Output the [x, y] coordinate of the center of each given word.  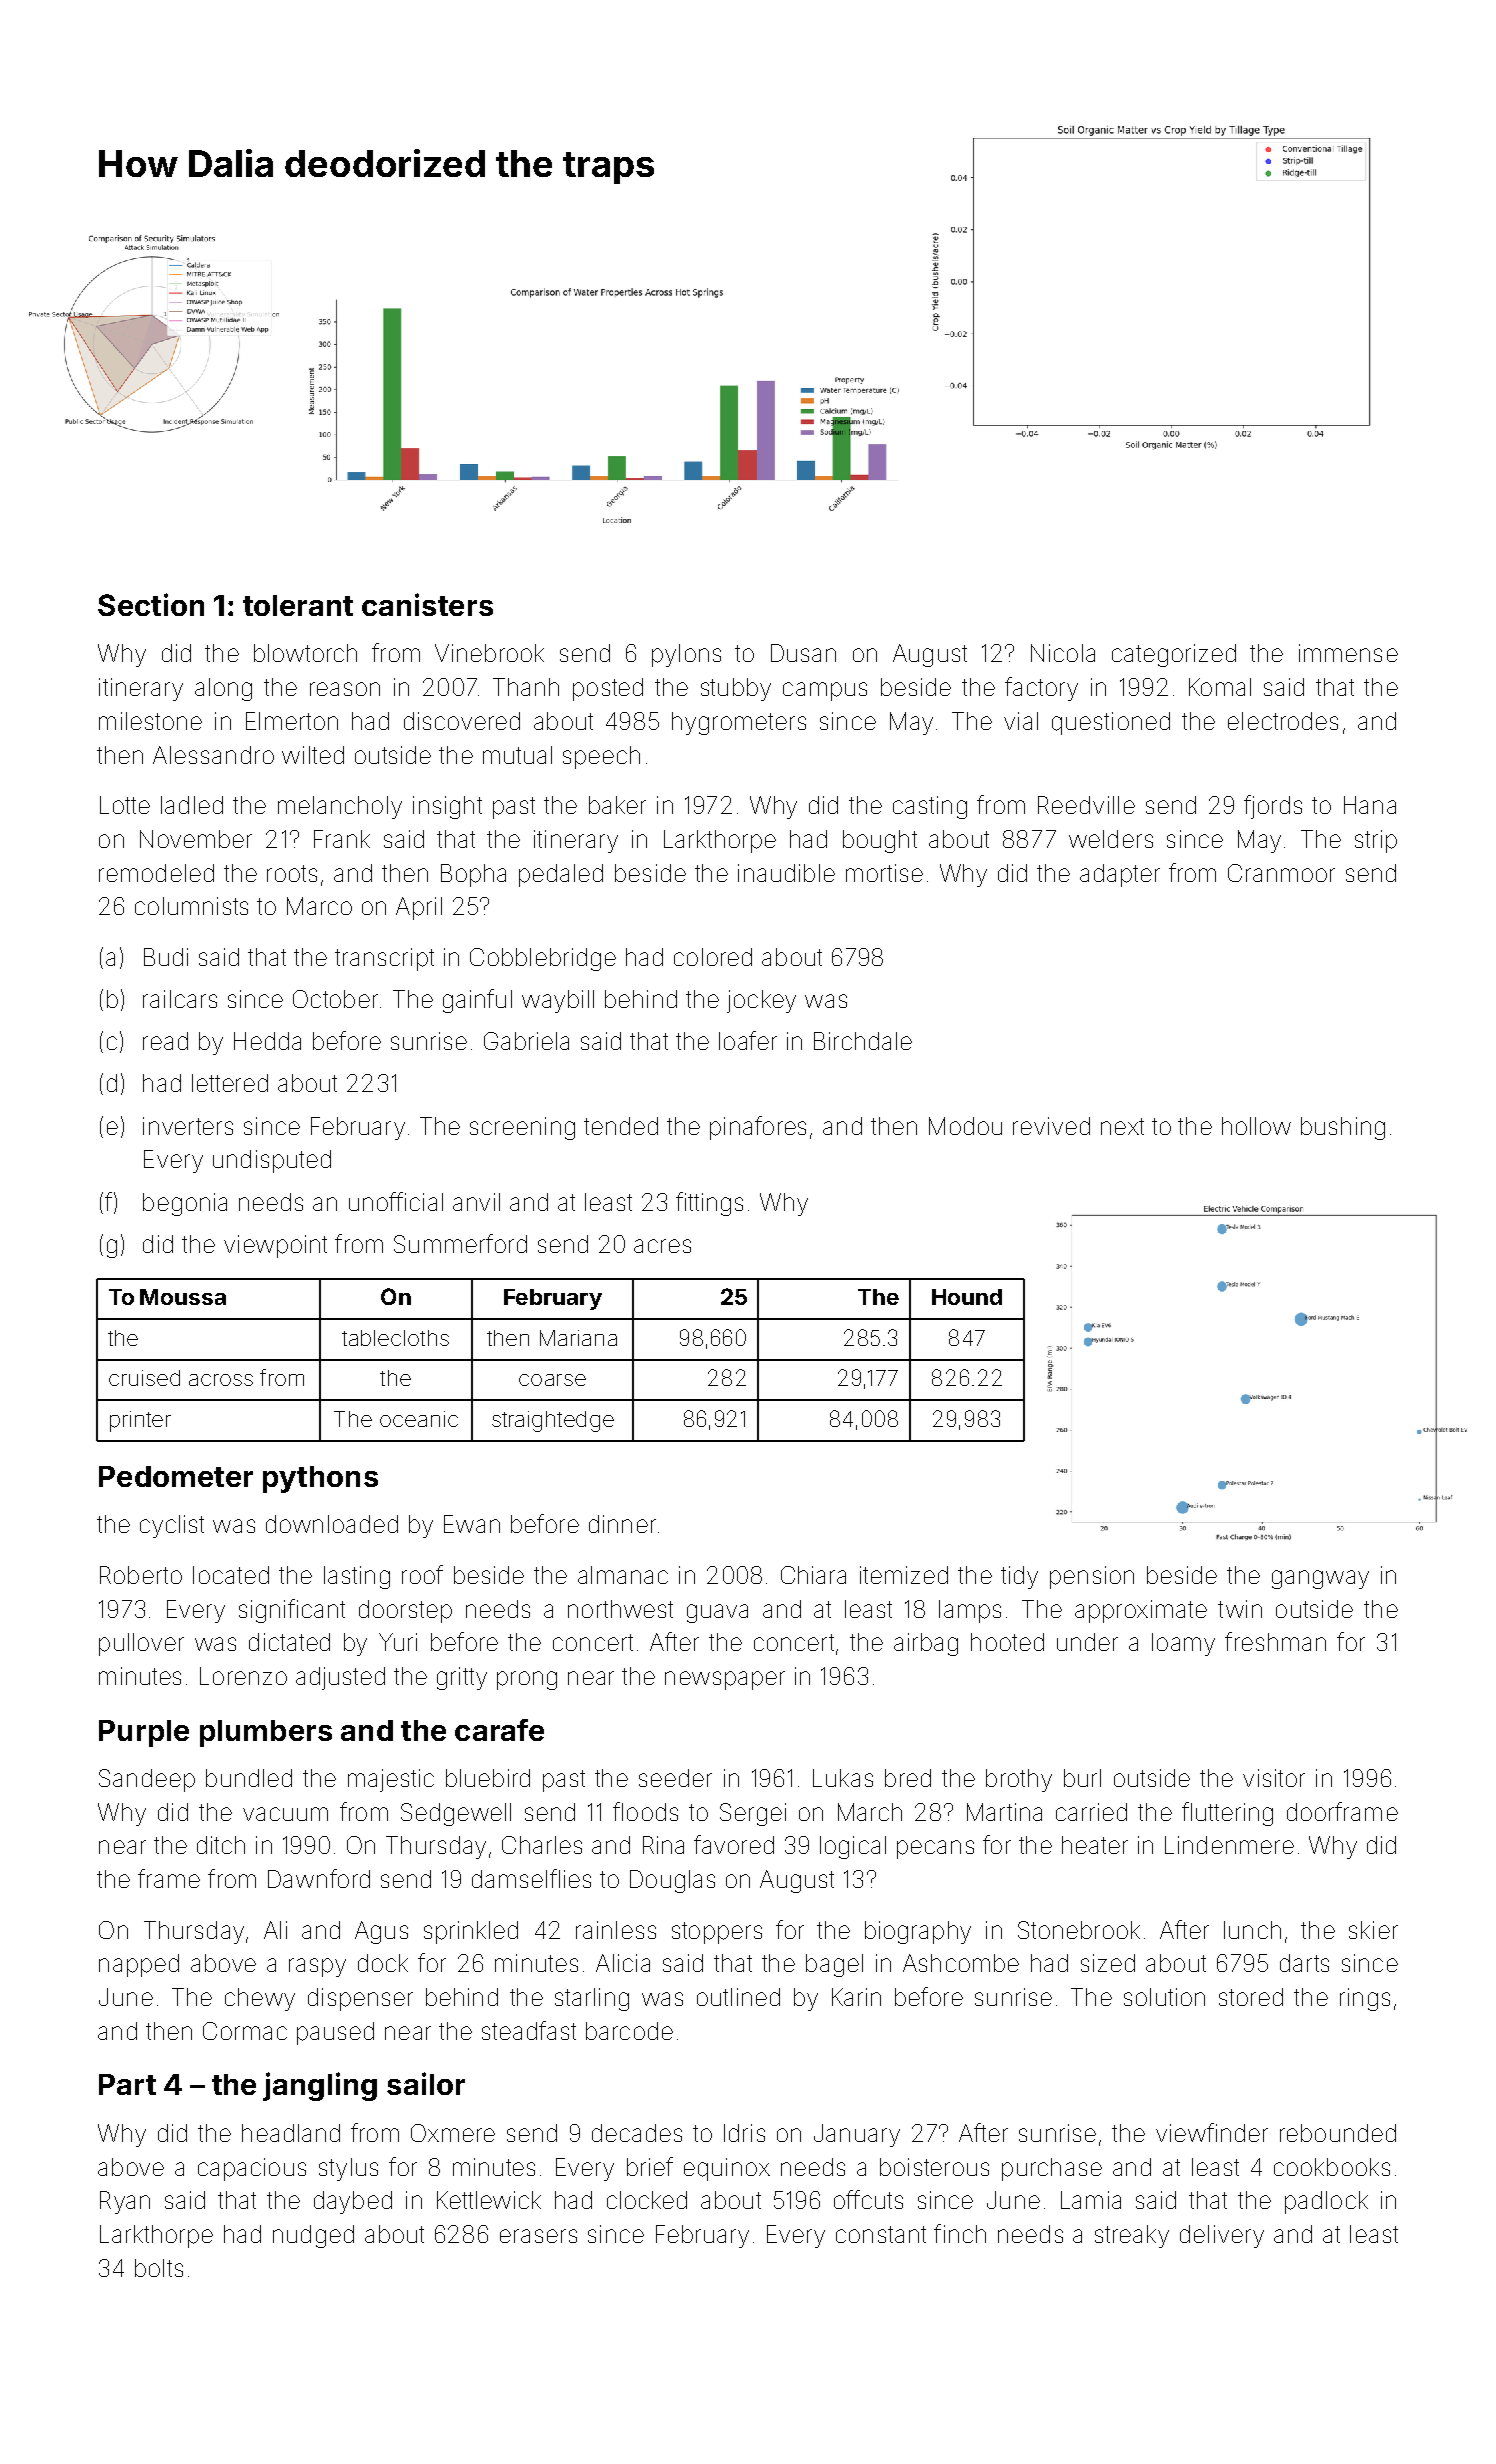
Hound [967, 1297]
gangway [1320, 1579]
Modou [965, 1126]
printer [140, 1421]
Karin [856, 1997]
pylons [686, 655]
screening [522, 1128]
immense [1348, 653]
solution [1164, 1997]
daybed [353, 2202]
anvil [476, 1202]
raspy [317, 1967]
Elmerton [292, 721]
